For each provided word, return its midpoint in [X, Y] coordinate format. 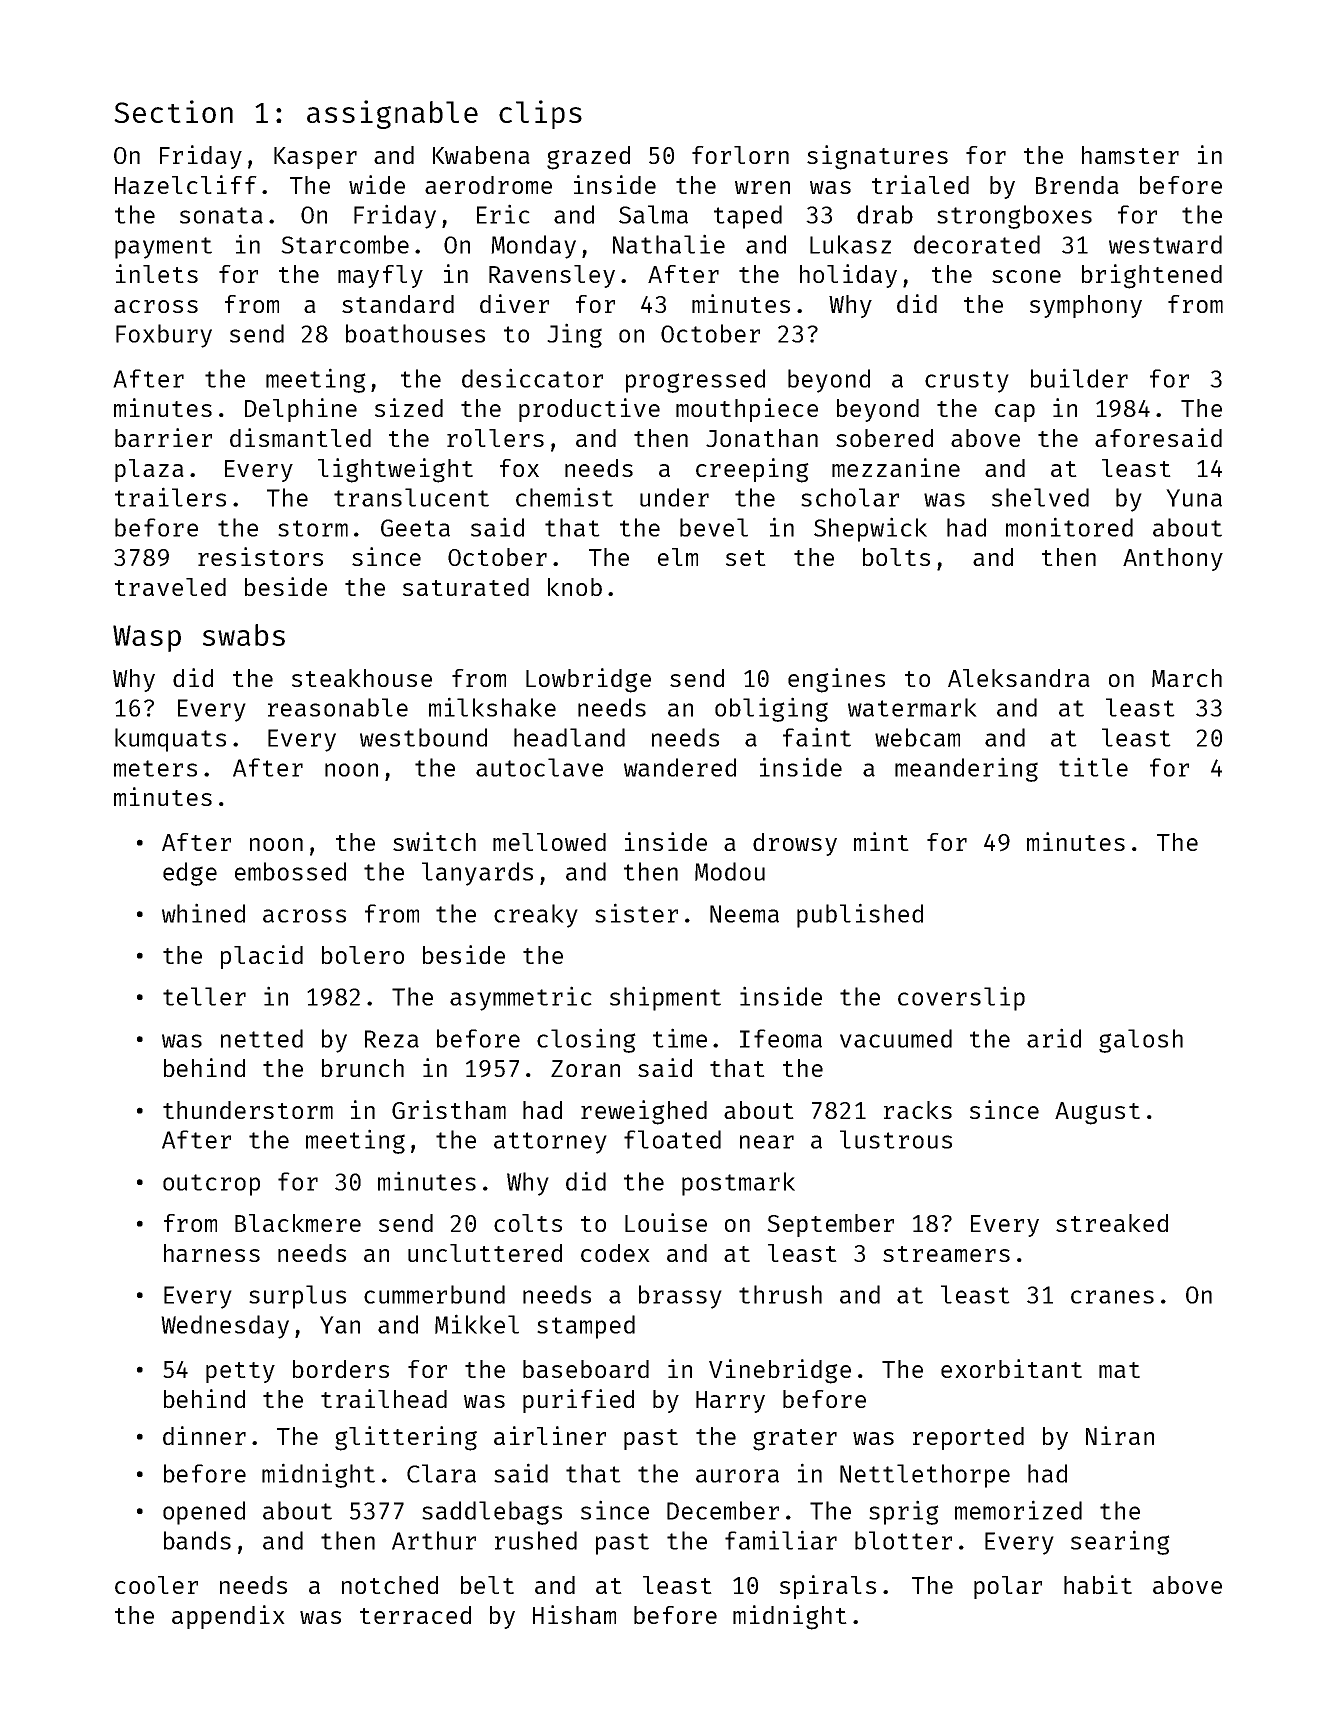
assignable [392, 114]
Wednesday [225, 1327]
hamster [1130, 155]
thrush [780, 1294]
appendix [228, 1617]
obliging [771, 709]
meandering [966, 769]
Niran [1120, 1435]
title [1093, 767]
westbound [423, 737]
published [860, 915]
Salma [653, 214]
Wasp [147, 638]
